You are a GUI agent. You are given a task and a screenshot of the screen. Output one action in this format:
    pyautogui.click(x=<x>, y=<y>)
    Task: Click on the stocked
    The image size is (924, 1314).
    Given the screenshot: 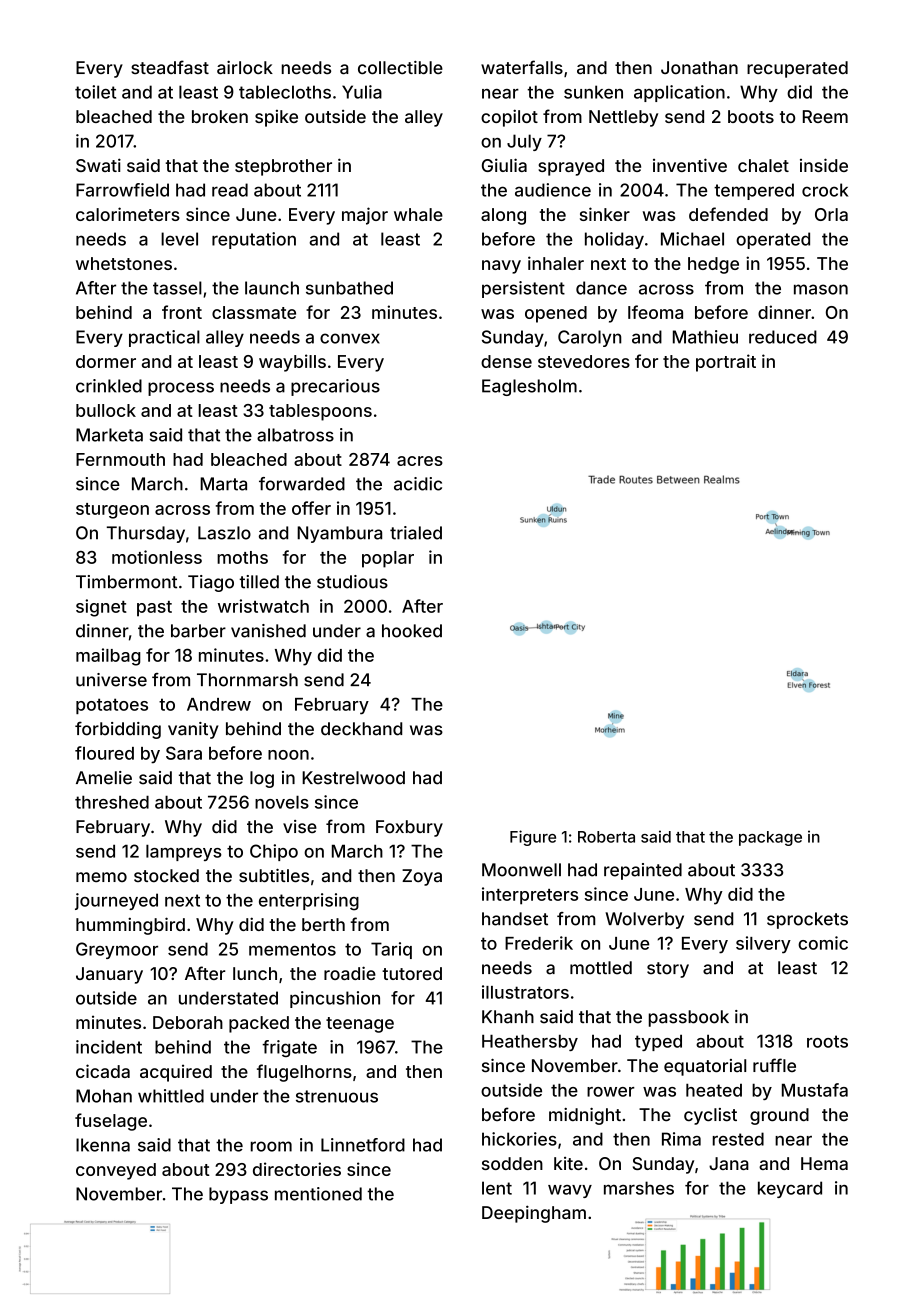 What is the action you would take?
    pyautogui.click(x=166, y=876)
